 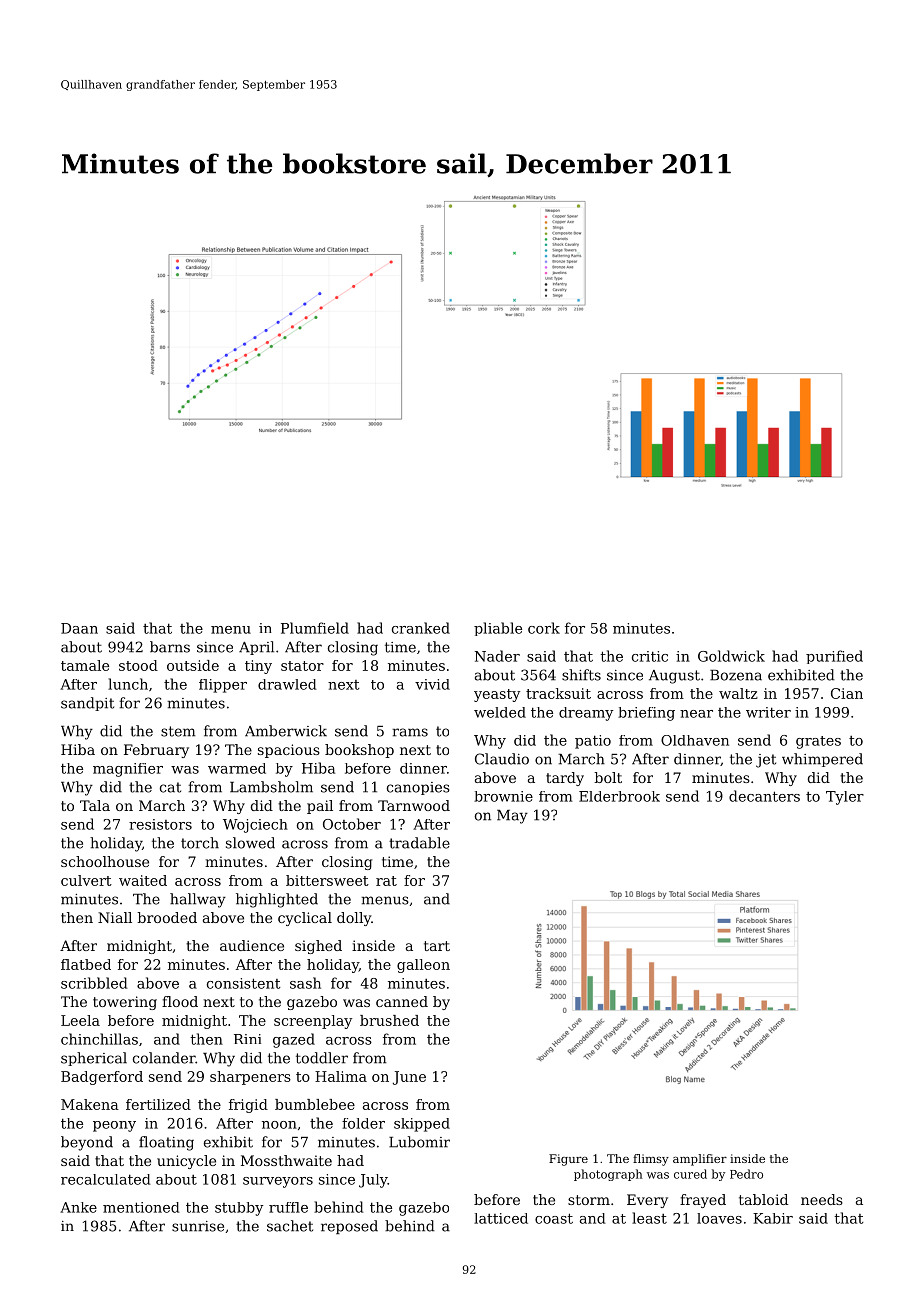 What do you see at coordinates (764, 796) in the document?
I see `decanters` at bounding box center [764, 796].
